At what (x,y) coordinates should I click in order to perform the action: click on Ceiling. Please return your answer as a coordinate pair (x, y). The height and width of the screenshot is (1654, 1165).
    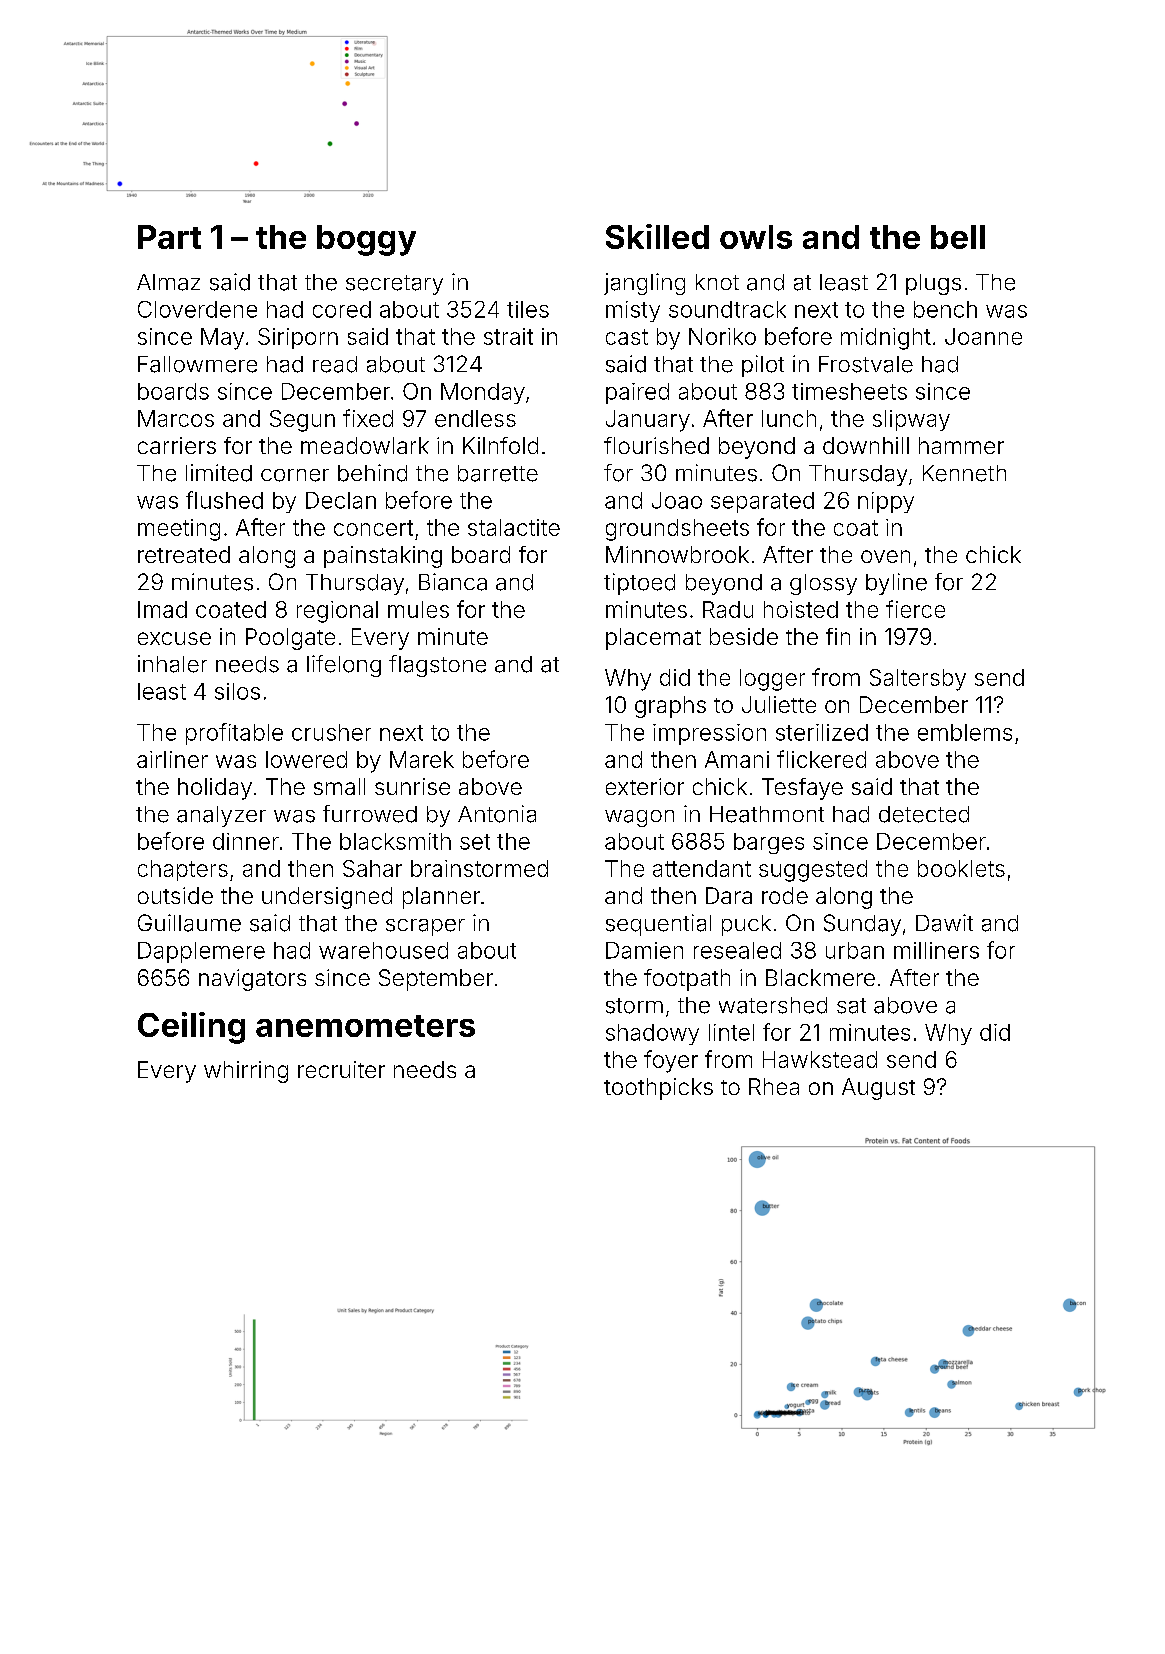
    Looking at the image, I should click on (191, 1028).
